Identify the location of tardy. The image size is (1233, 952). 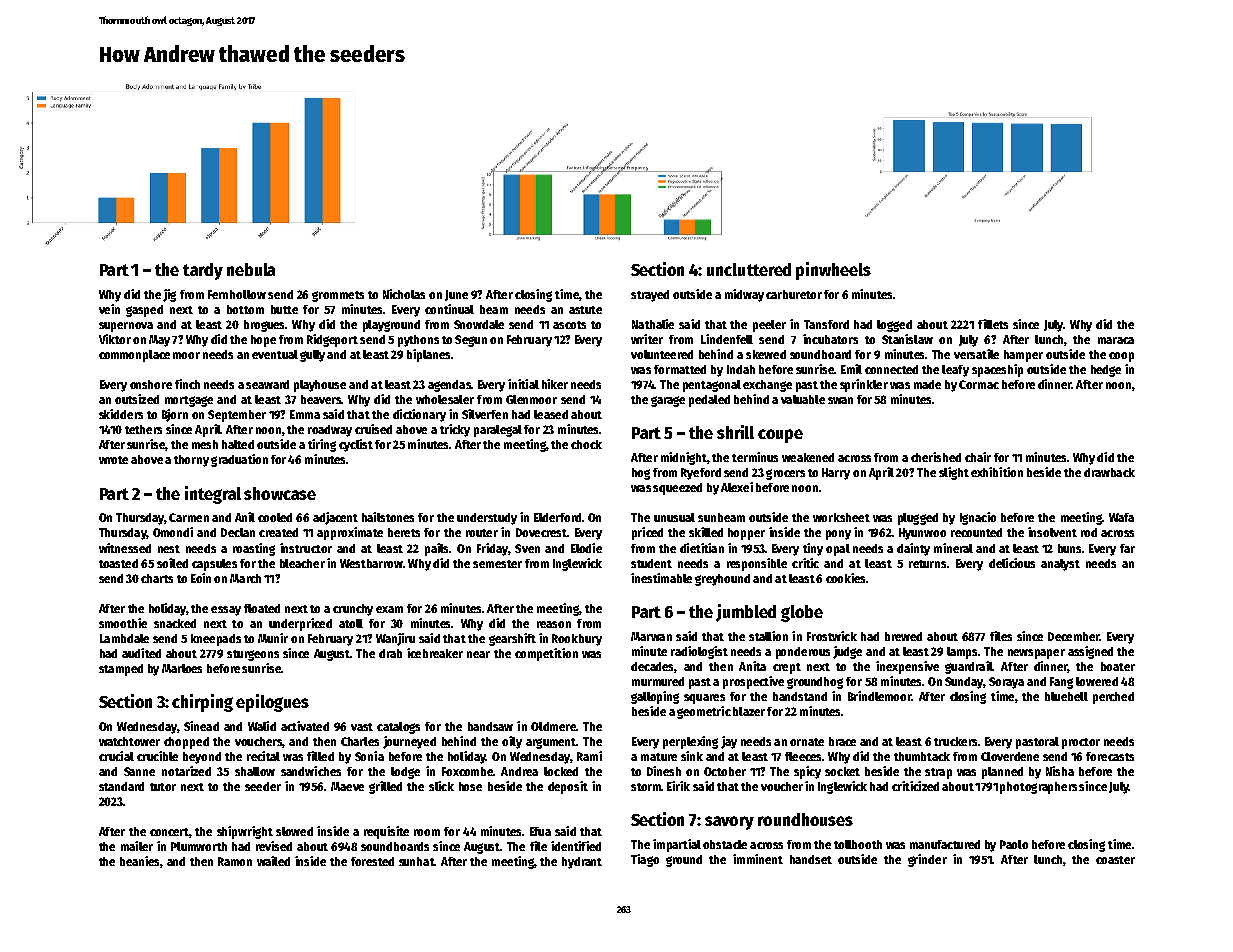
(203, 271).
